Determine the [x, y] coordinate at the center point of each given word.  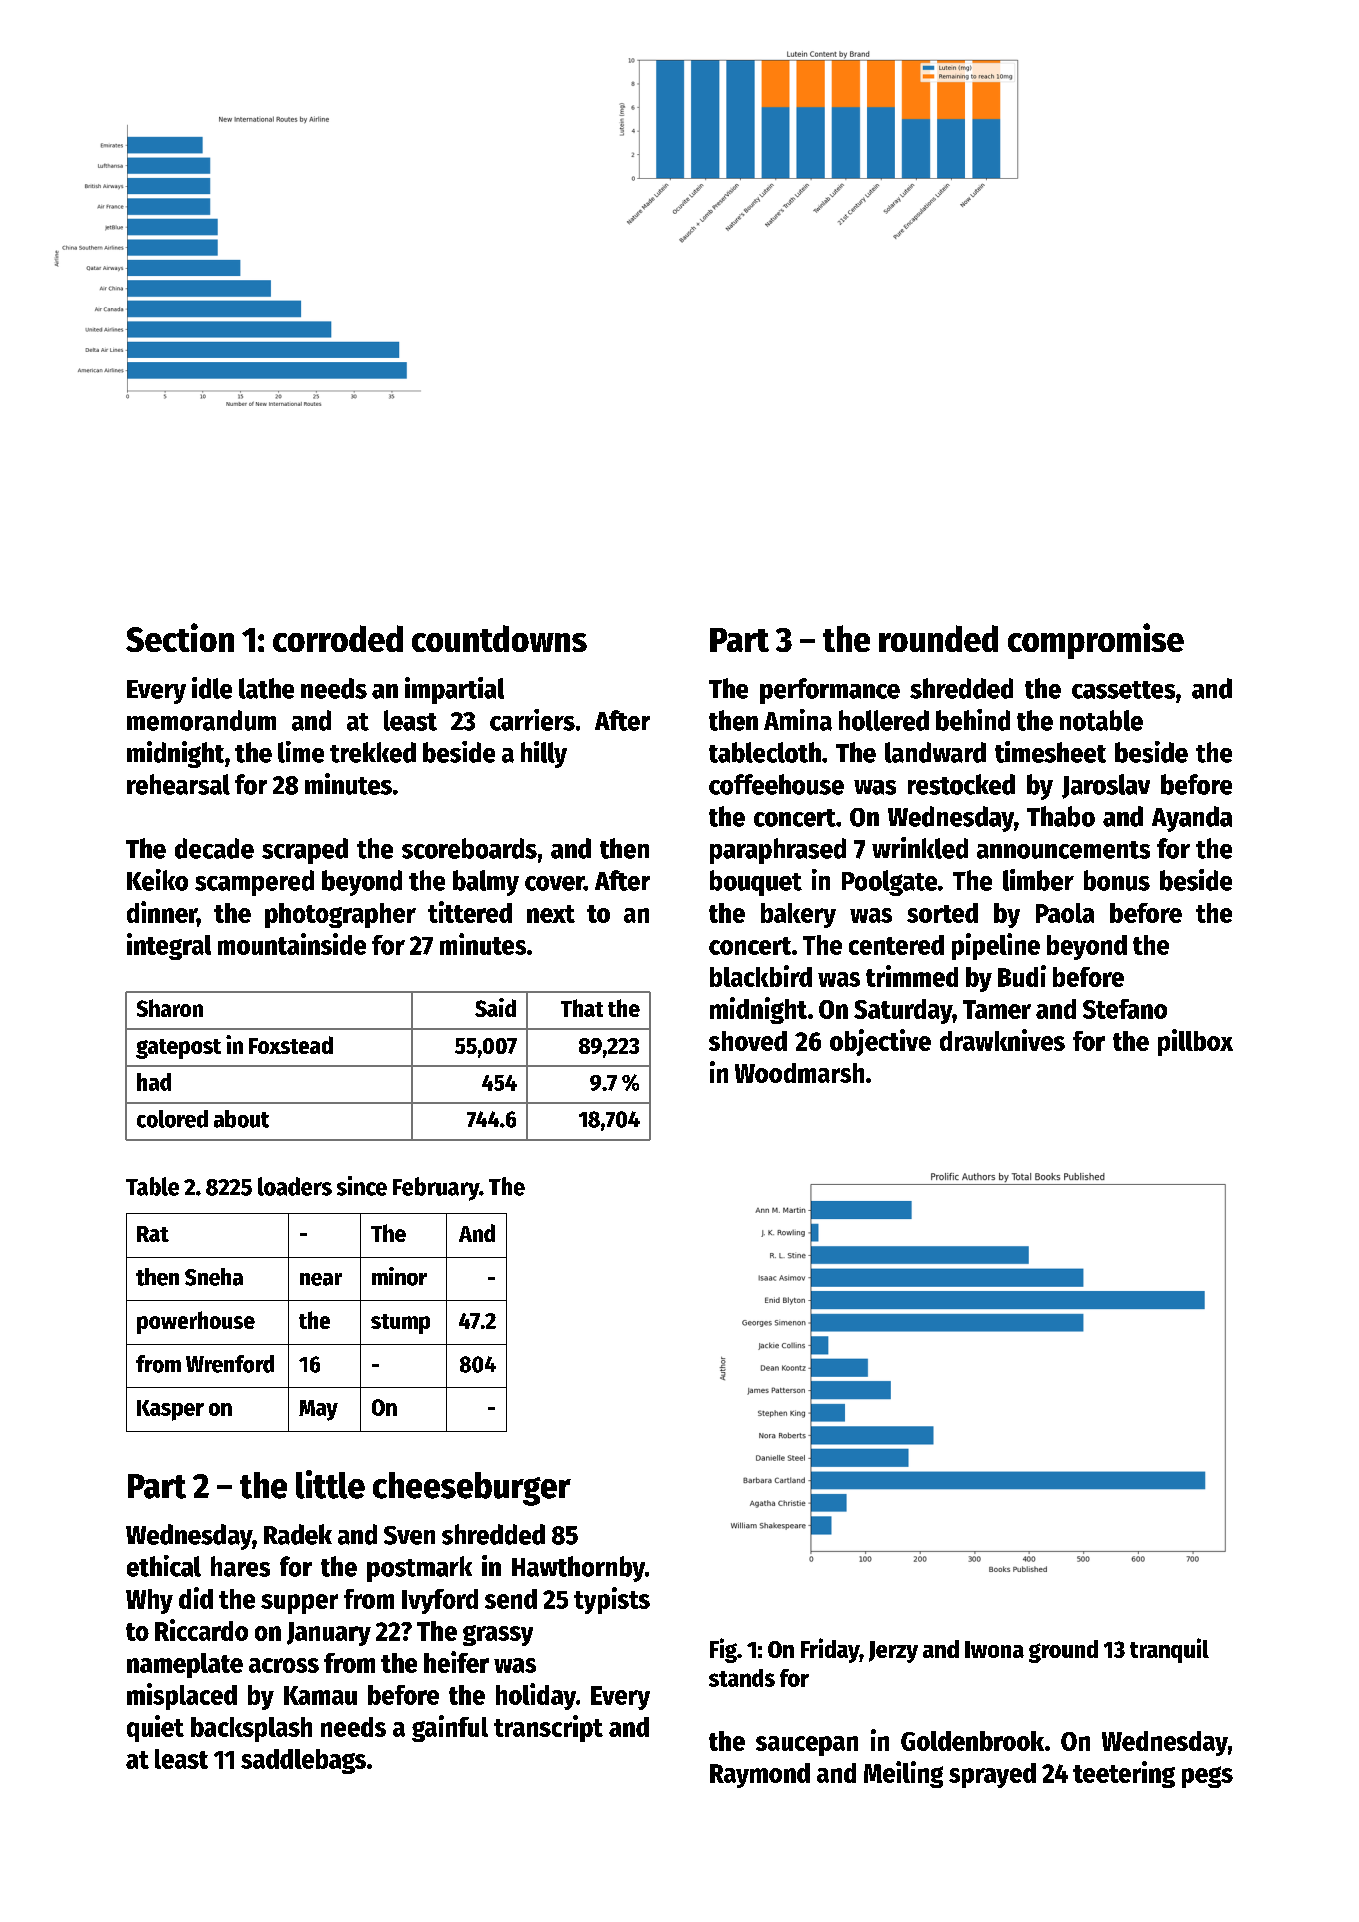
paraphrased [778, 851]
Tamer [997, 1009]
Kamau [320, 1695]
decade [214, 848]
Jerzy [893, 1652]
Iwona [994, 1649]
